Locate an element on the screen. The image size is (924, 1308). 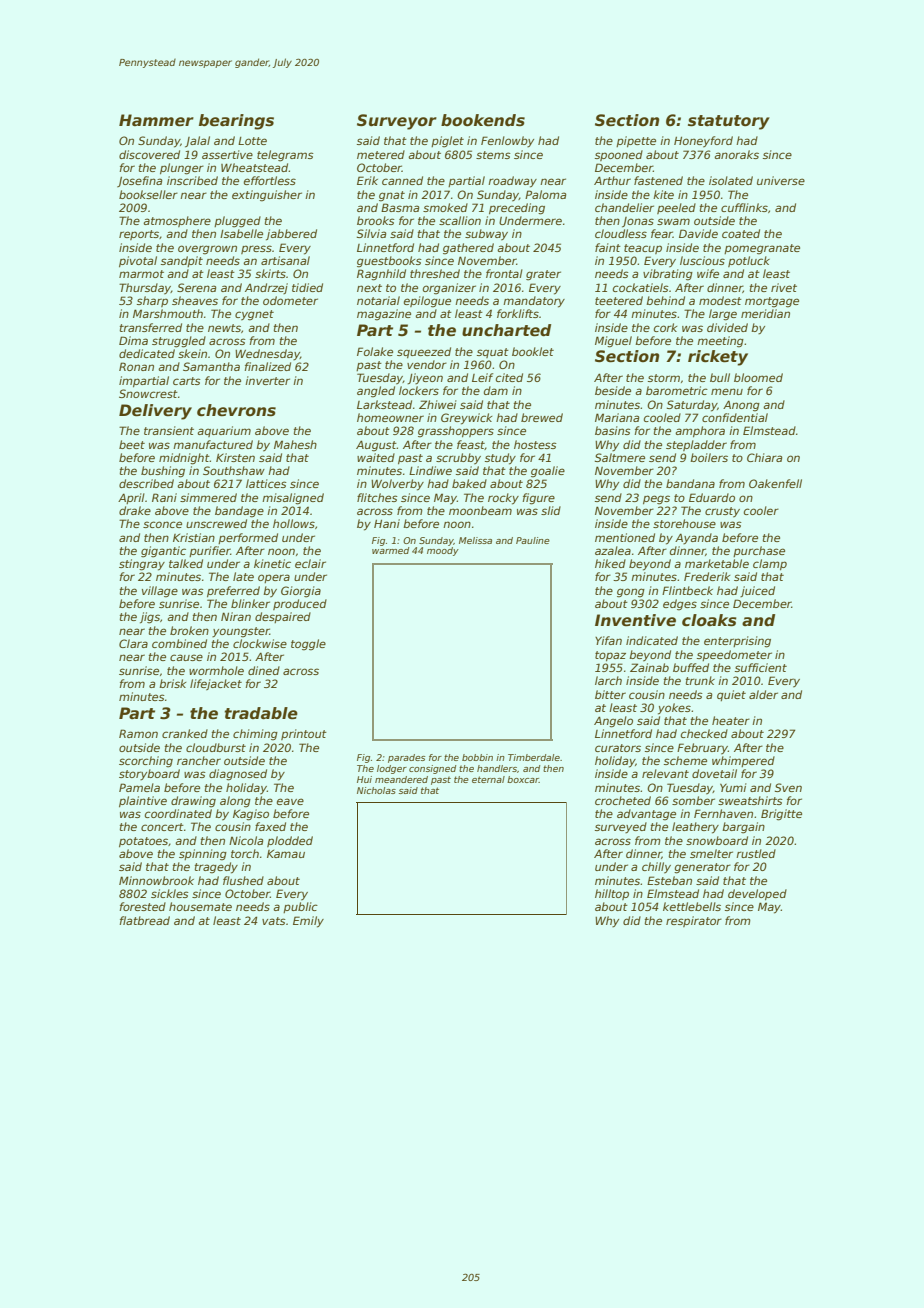
Mahesh is located at coordinates (295, 444).
